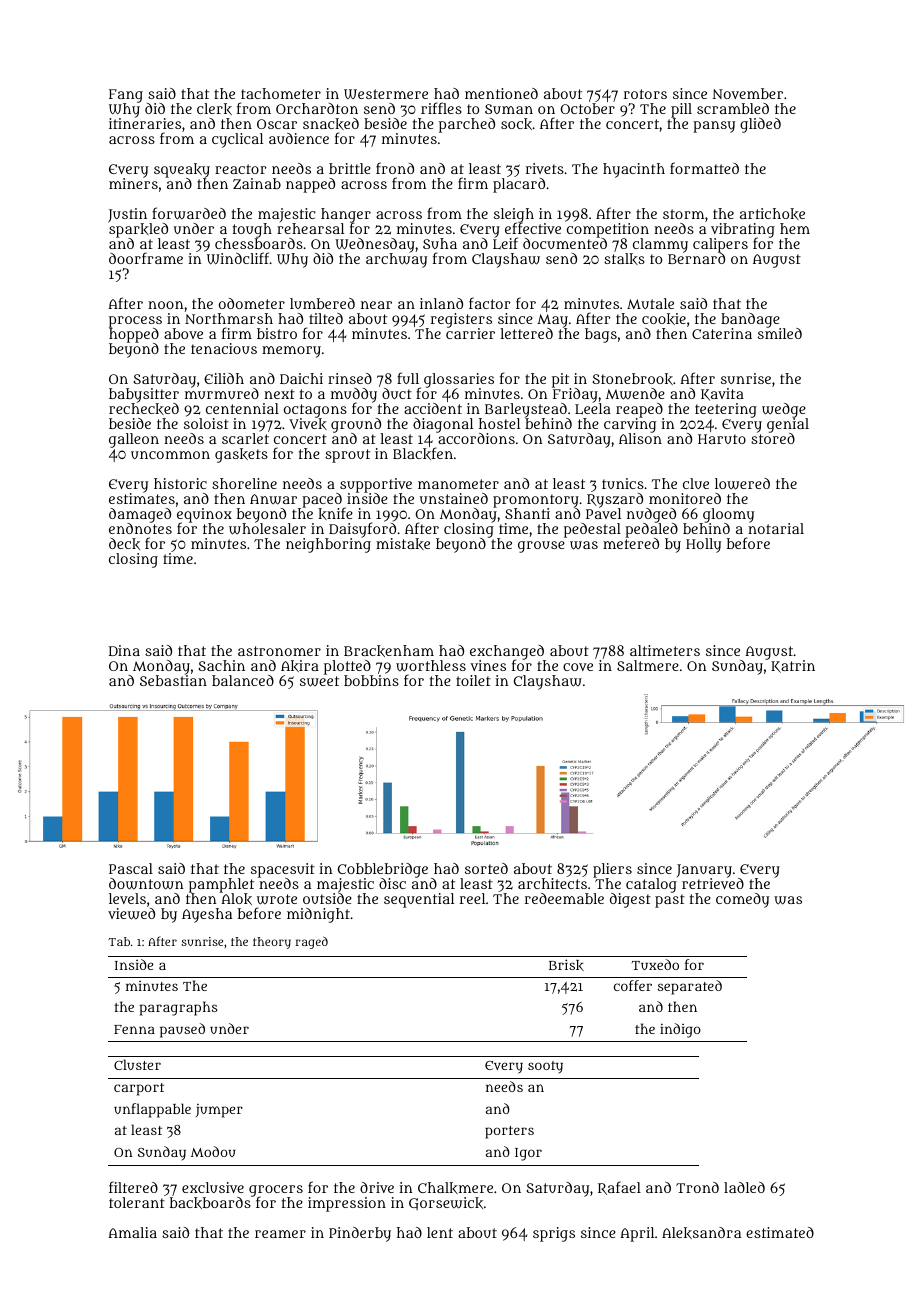 The image size is (924, 1308). What do you see at coordinates (132, 1232) in the screenshot?
I see `Amalia` at bounding box center [132, 1232].
